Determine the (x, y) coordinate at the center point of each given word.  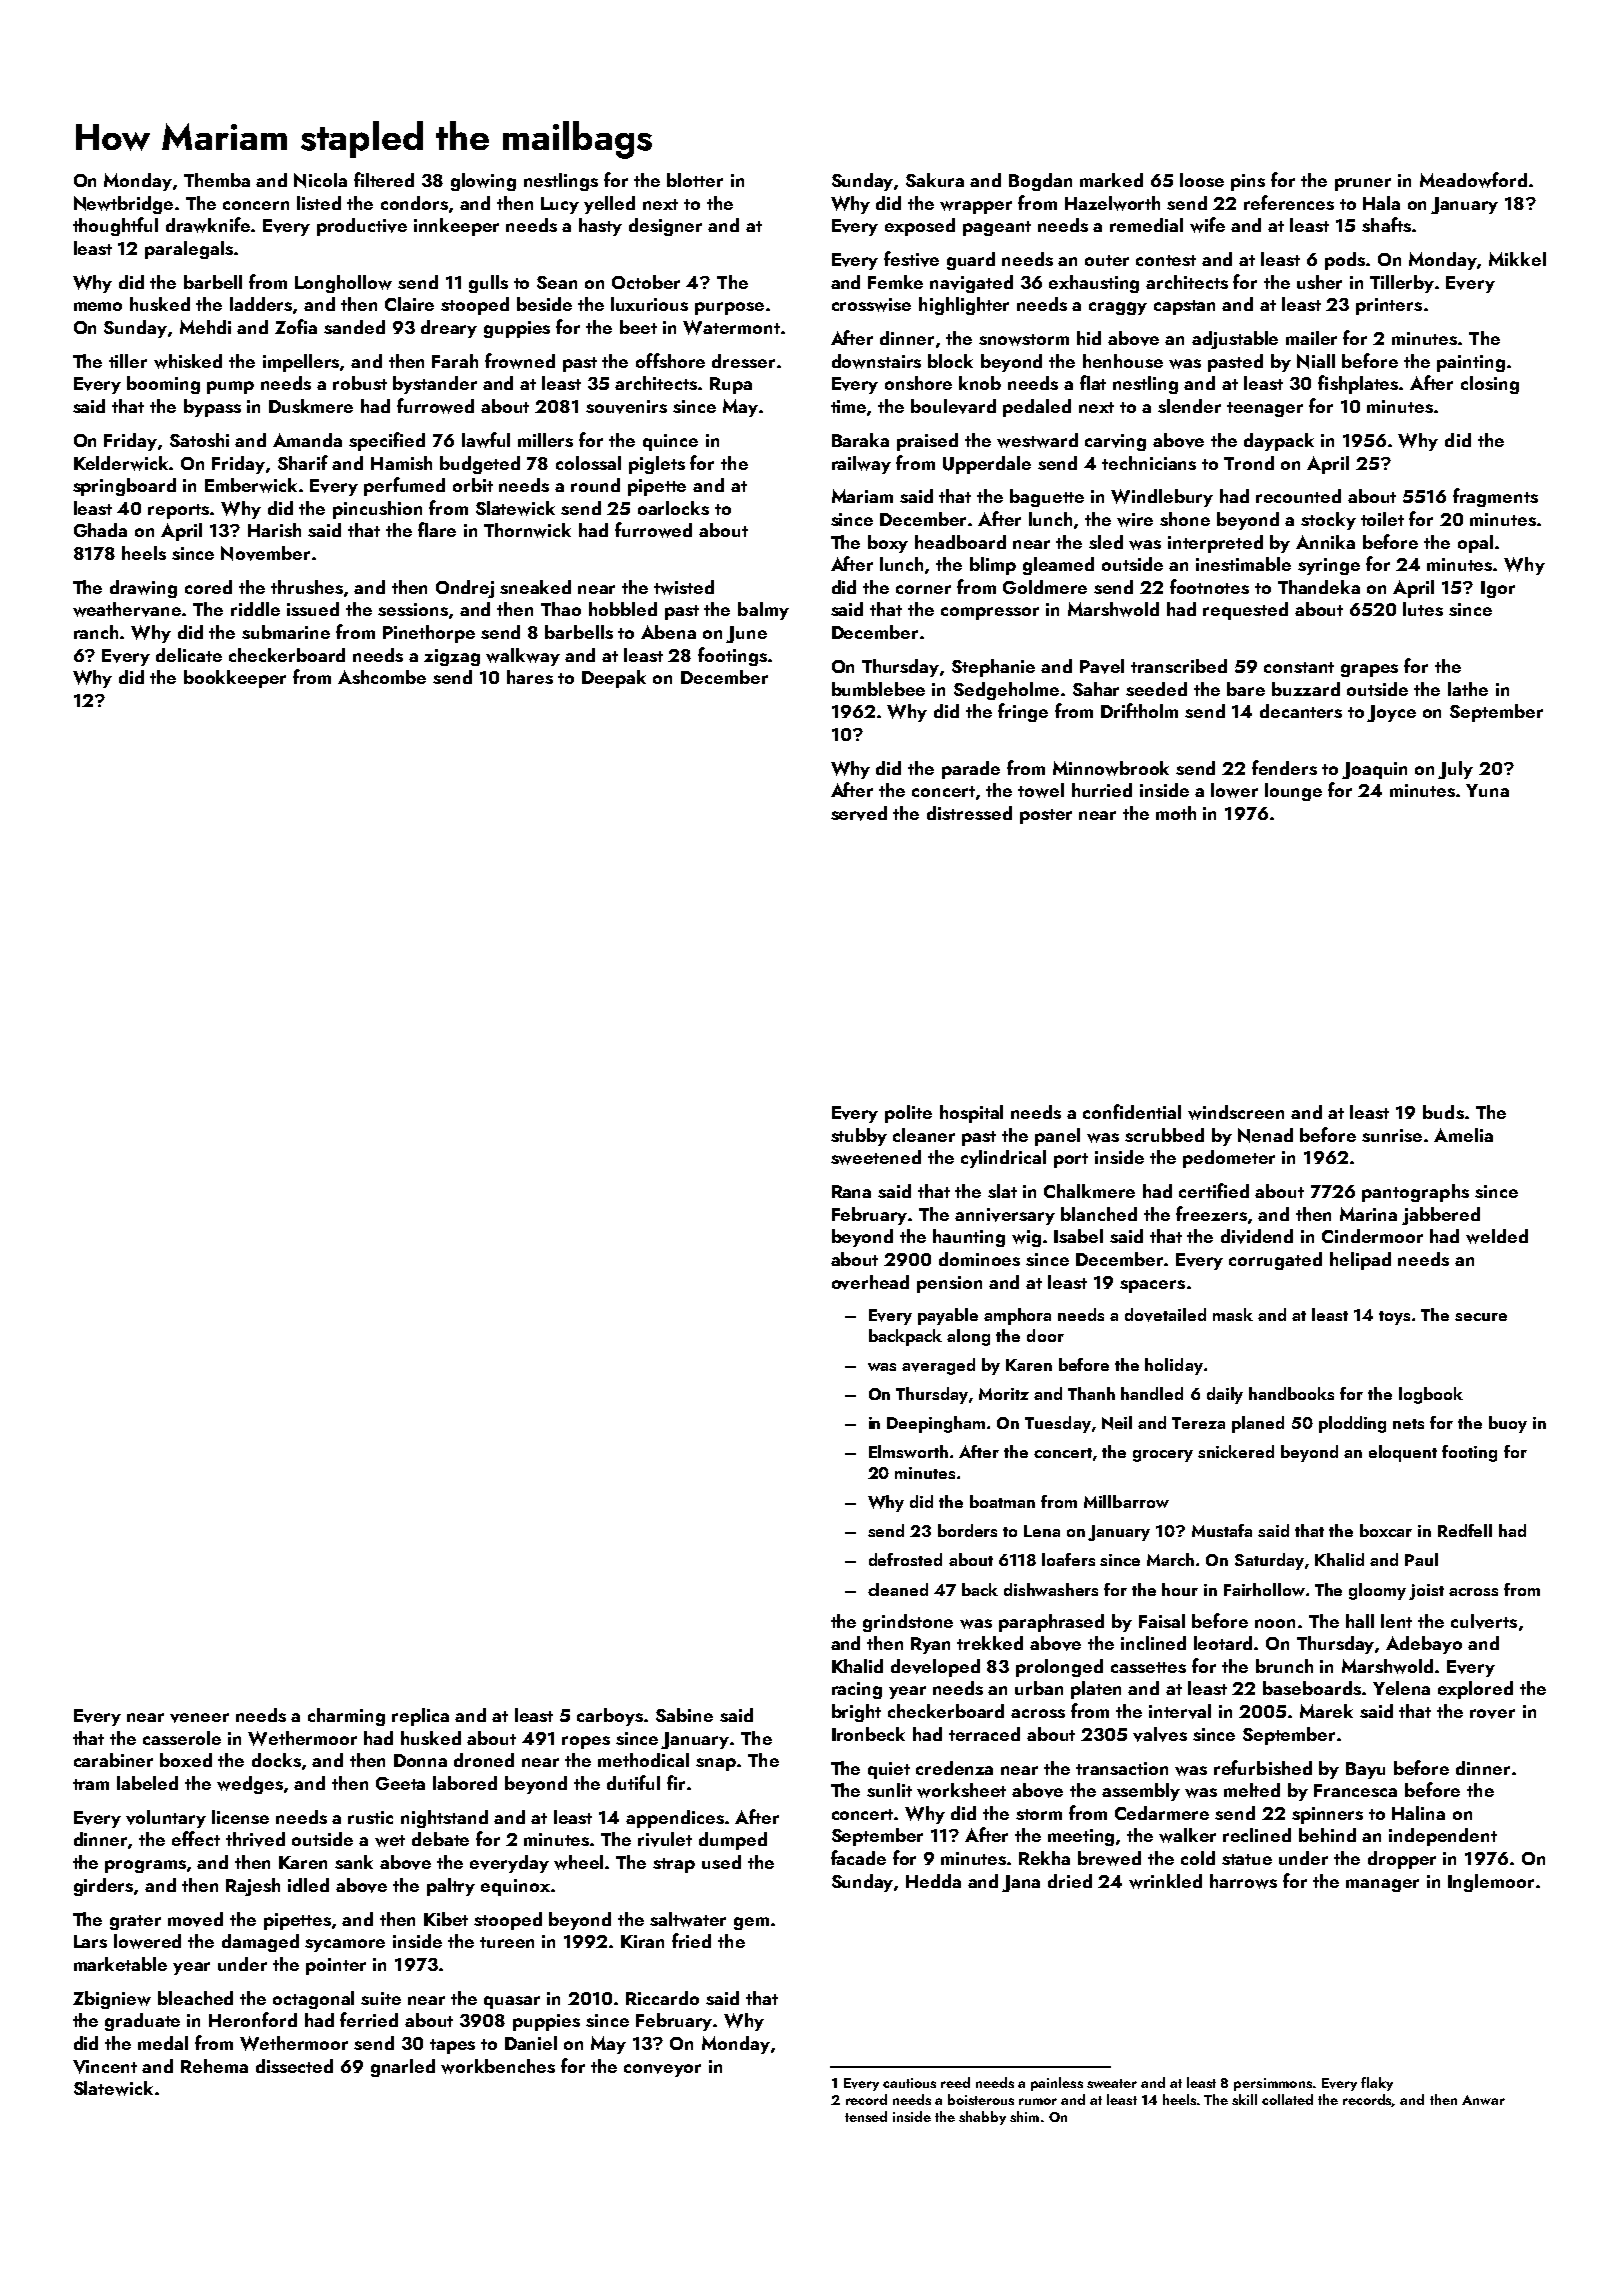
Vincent (105, 2067)
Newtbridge (123, 205)
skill (1244, 2099)
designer (665, 227)
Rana (851, 1191)
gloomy (1377, 1591)
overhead (870, 1282)
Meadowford (1473, 180)
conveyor (662, 2070)
